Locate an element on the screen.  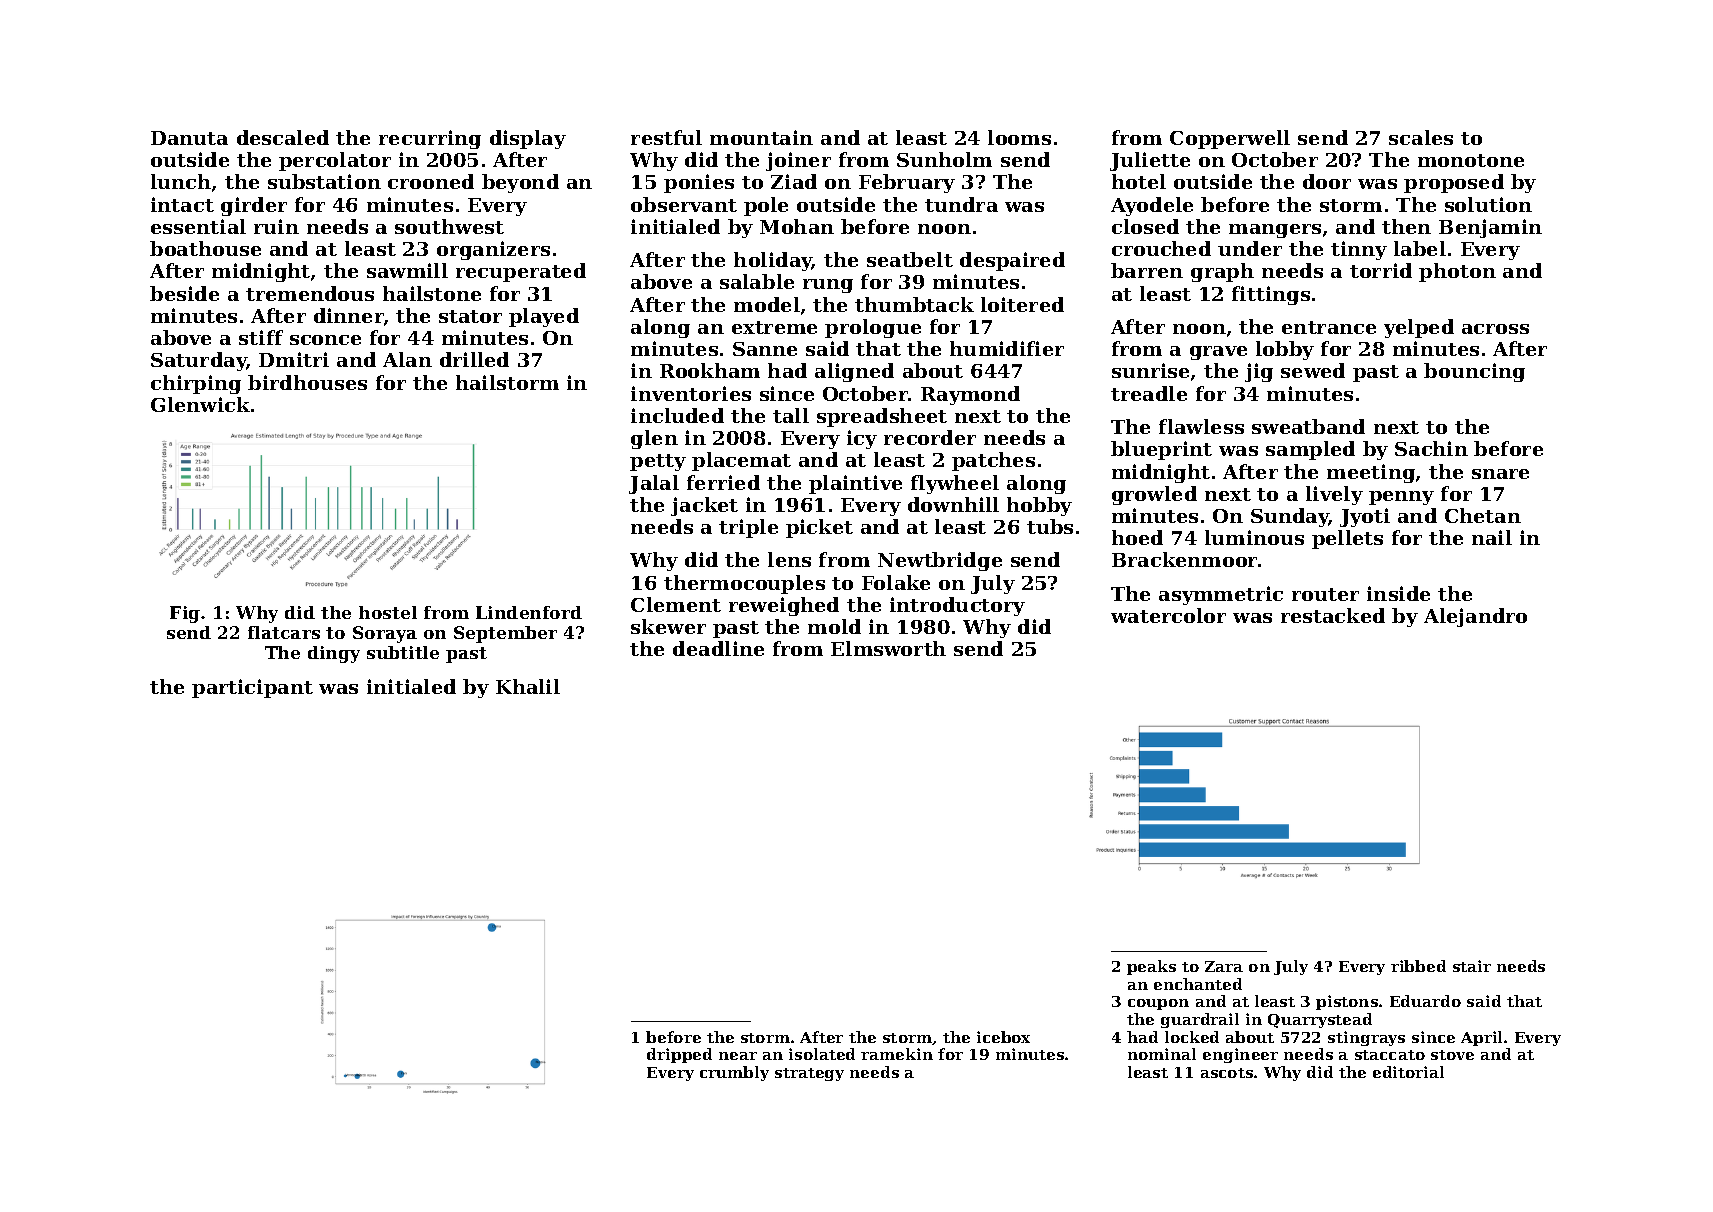
dripped is located at coordinates (679, 1055).
